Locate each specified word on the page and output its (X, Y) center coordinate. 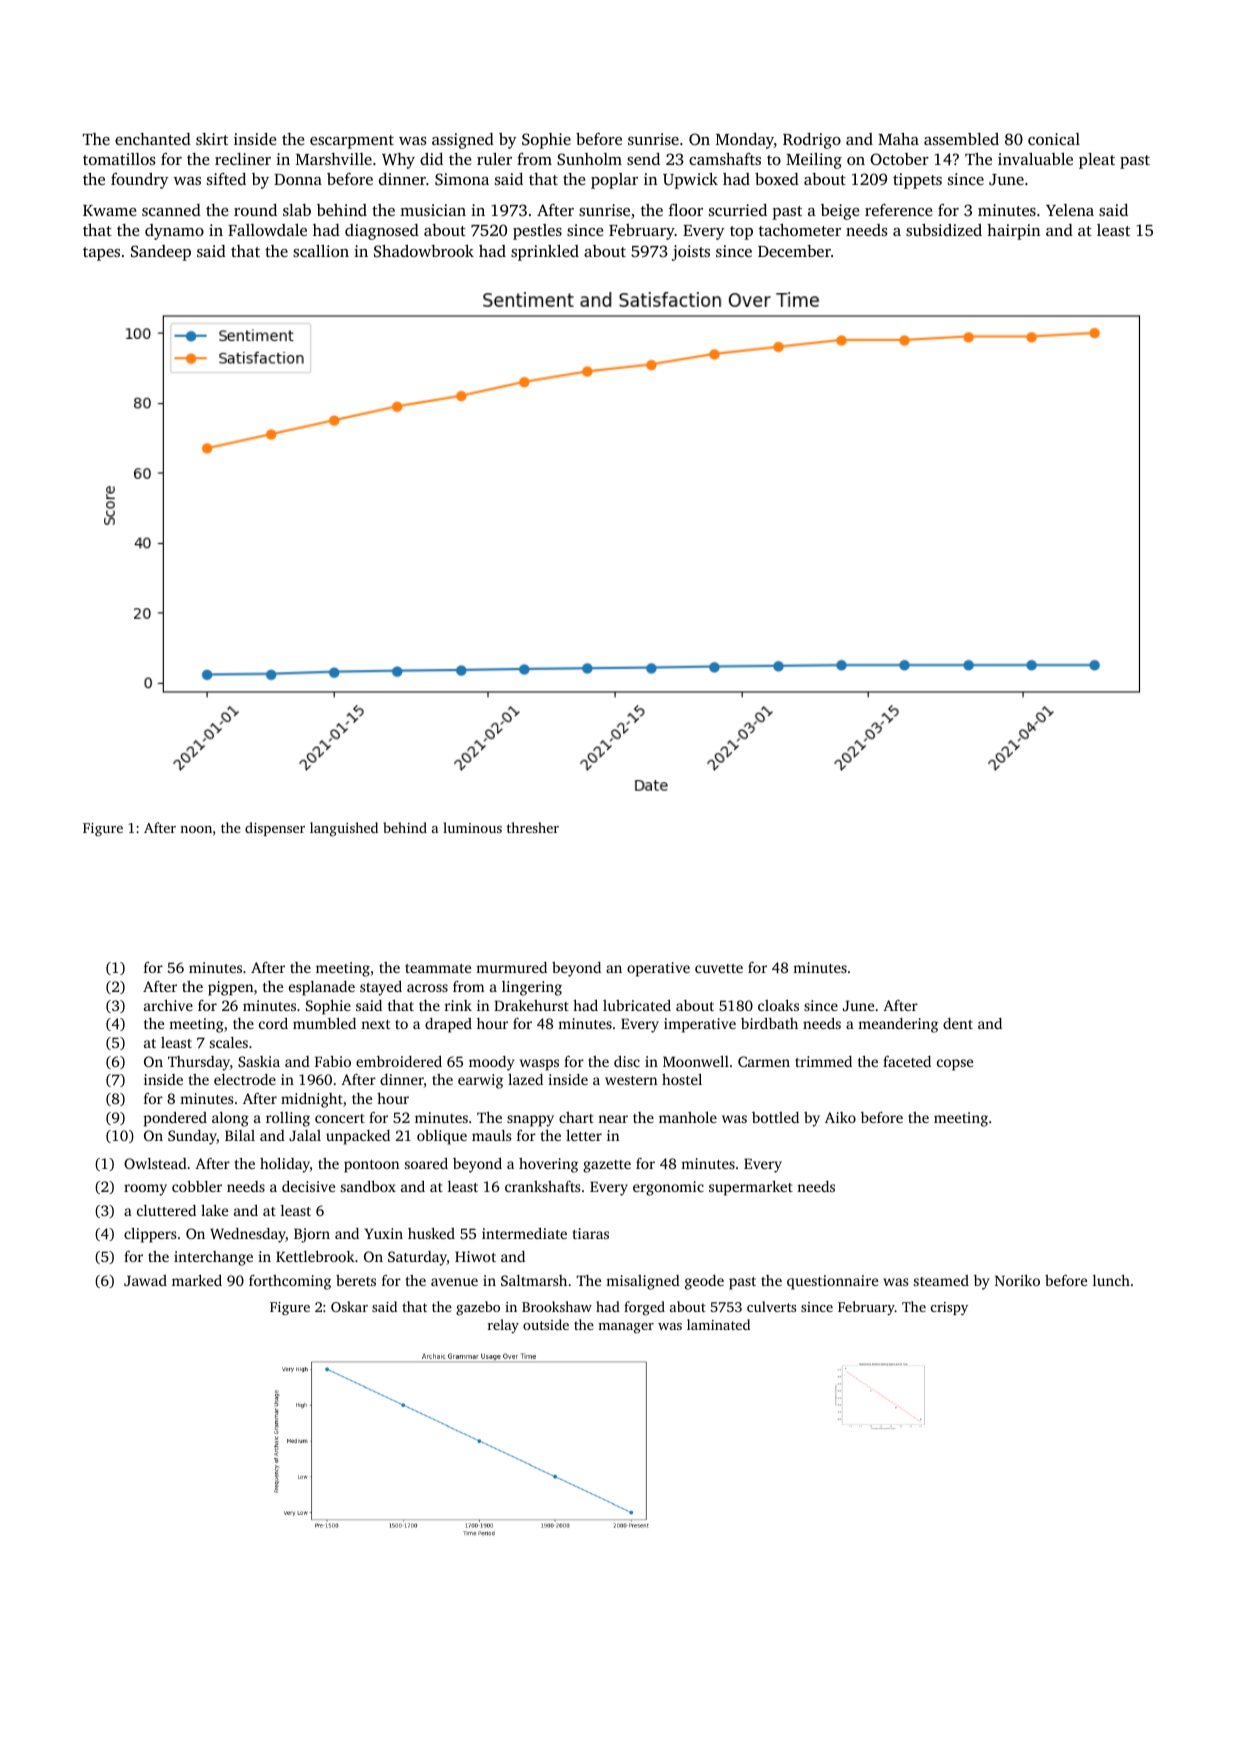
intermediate (524, 1233)
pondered (175, 1119)
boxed (777, 179)
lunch (1111, 1280)
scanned (171, 210)
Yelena (1070, 210)
